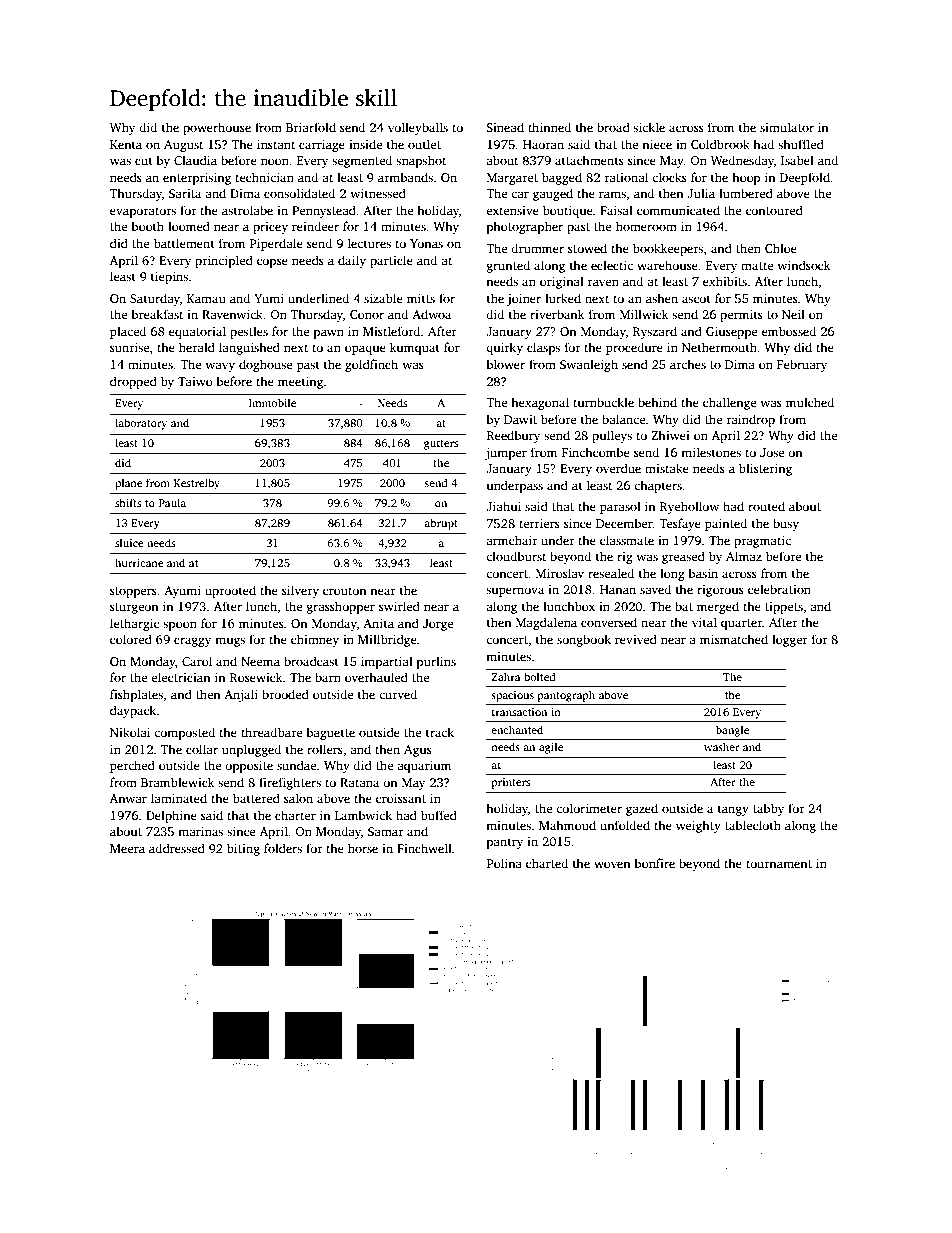 This document has height=1233, width=952. Describe the element at coordinates (322, 146) in the document. I see `carriage` at that location.
